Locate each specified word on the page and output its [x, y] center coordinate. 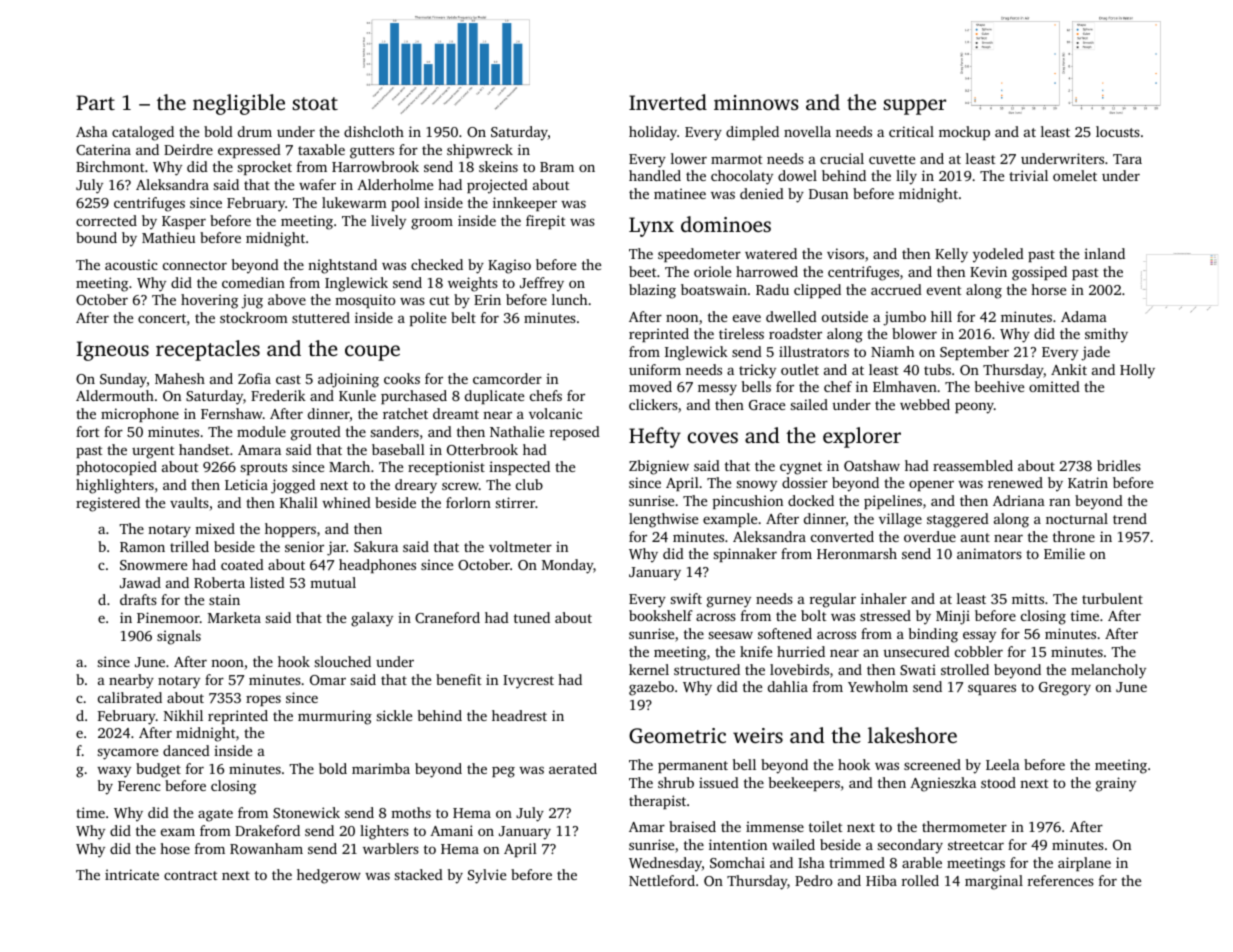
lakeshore [912, 735]
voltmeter [520, 546]
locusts [1118, 131]
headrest [519, 715]
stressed [885, 615]
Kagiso [509, 266]
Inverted [668, 102]
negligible [239, 104]
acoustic [131, 264]
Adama [1084, 316]
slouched [343, 661]
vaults [189, 502]
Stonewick [306, 812]
